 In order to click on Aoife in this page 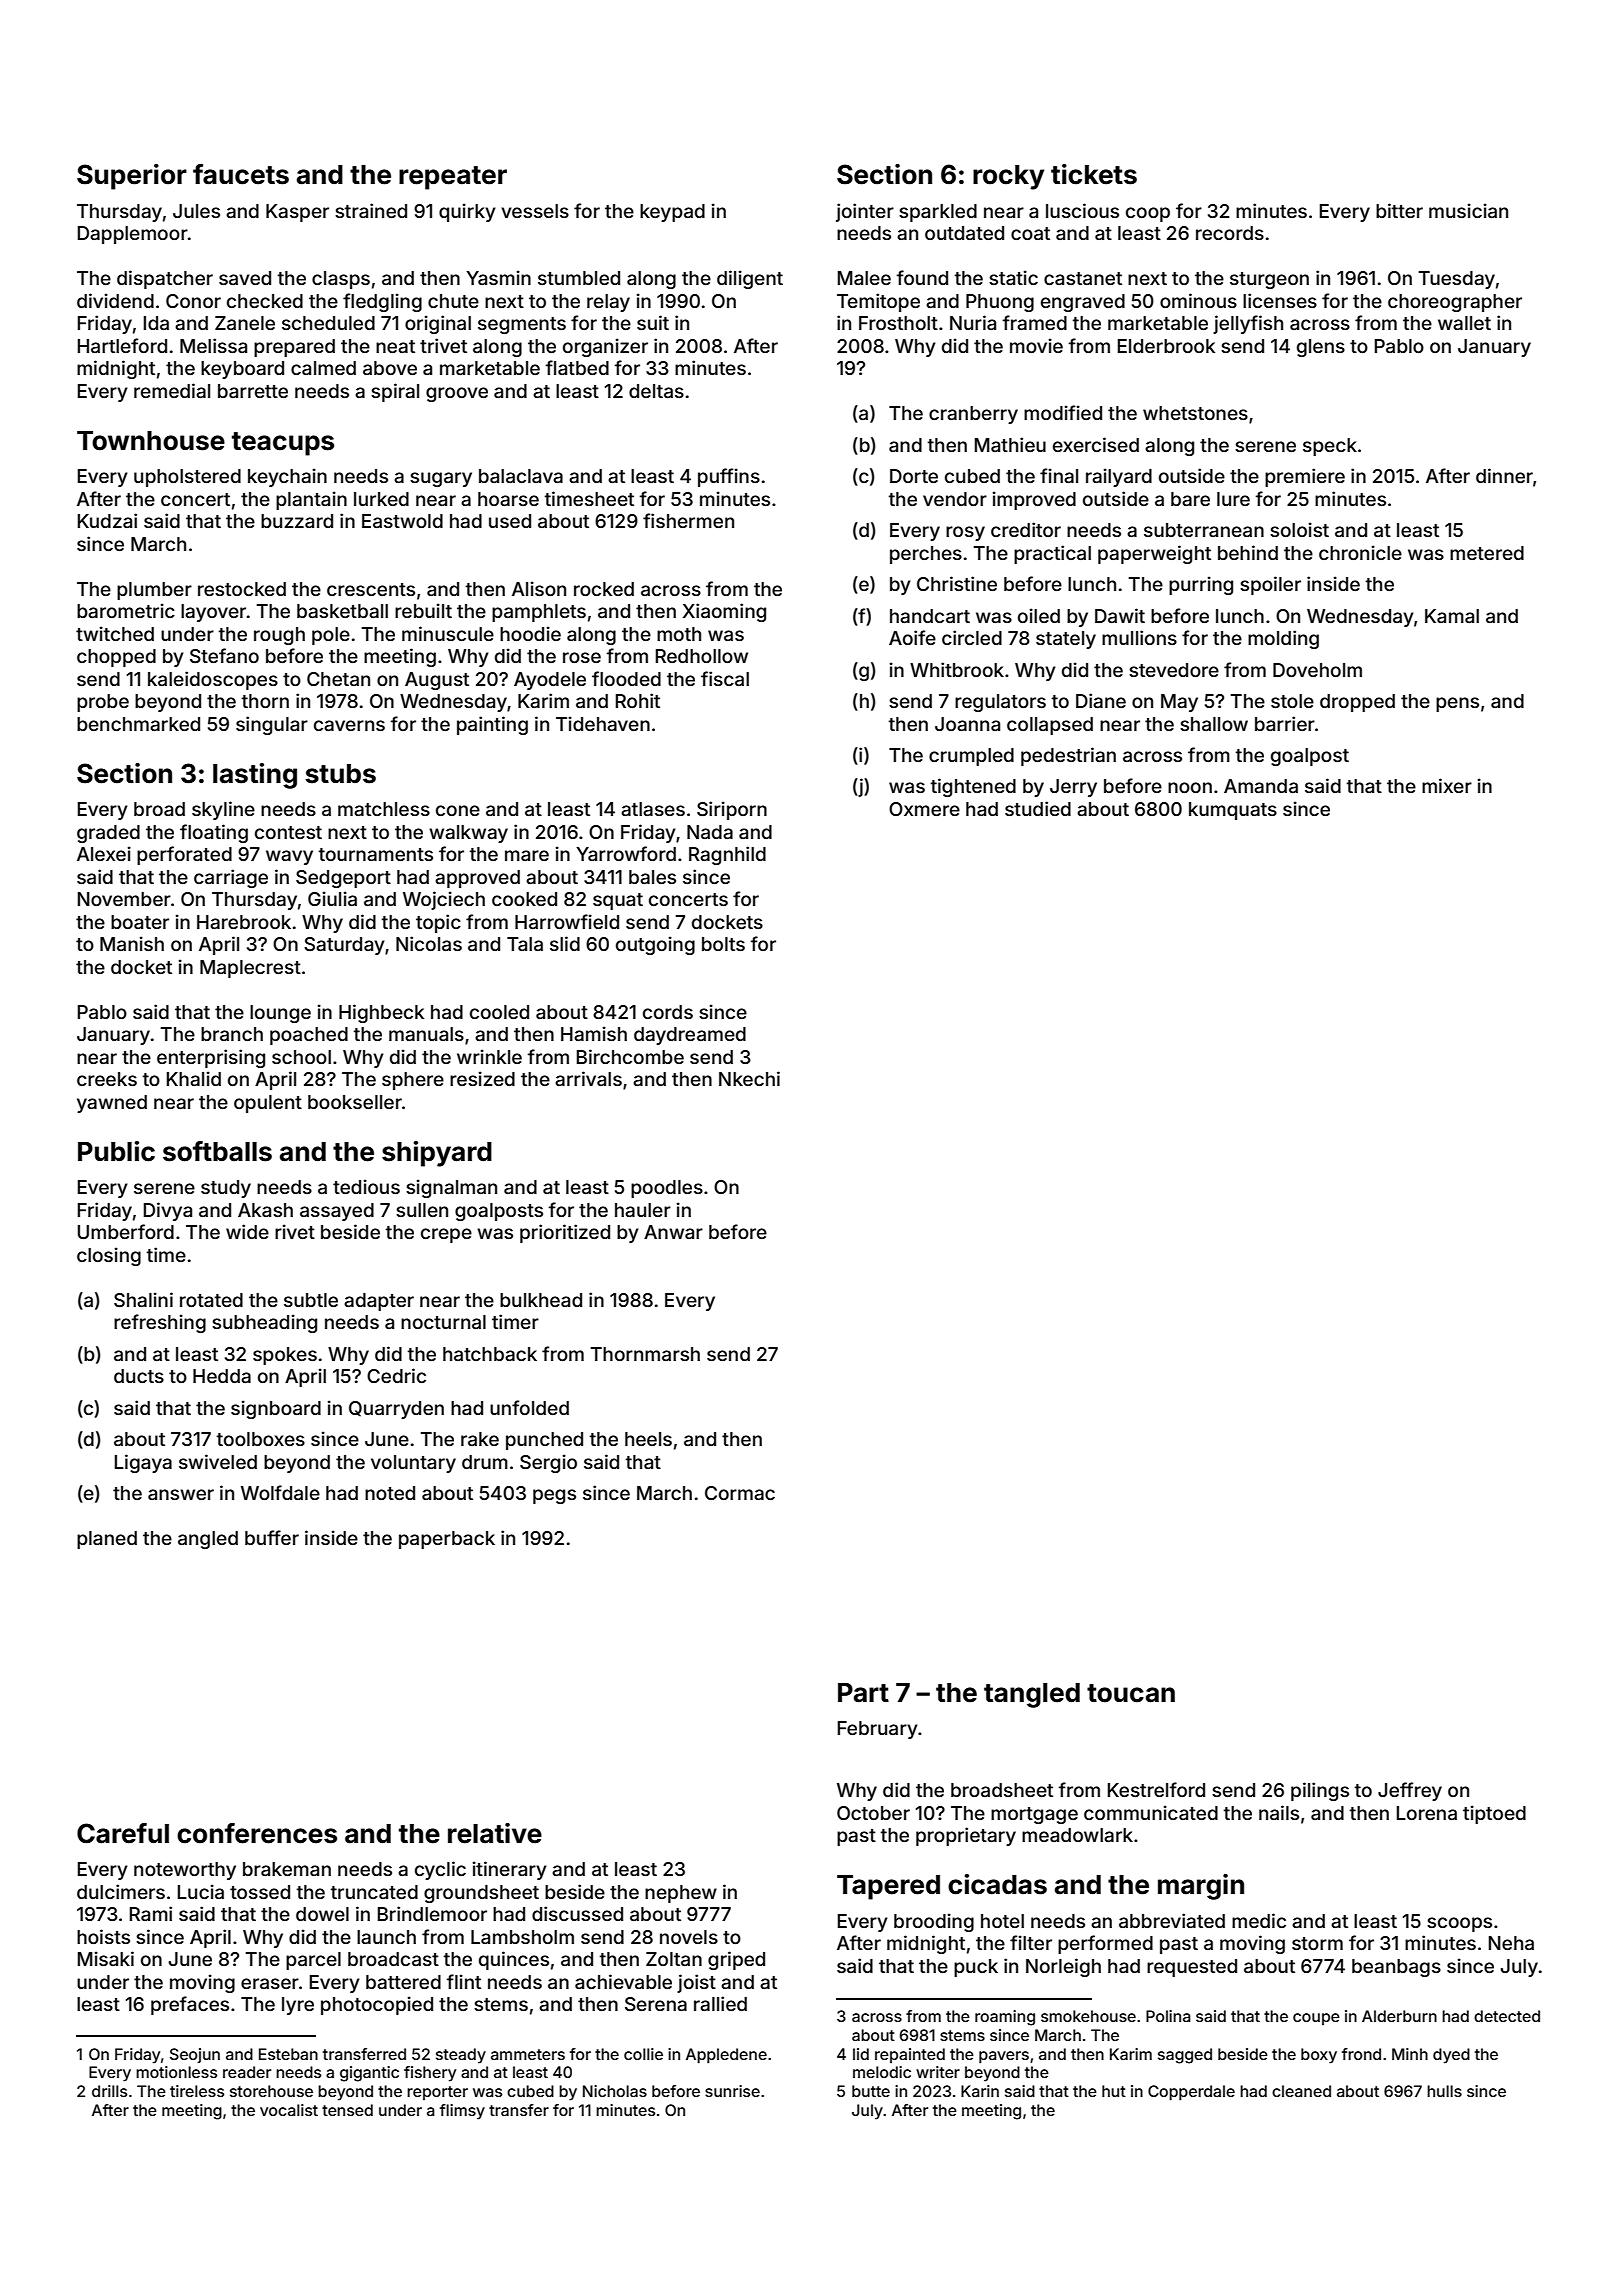, I will do `click(912, 637)`.
